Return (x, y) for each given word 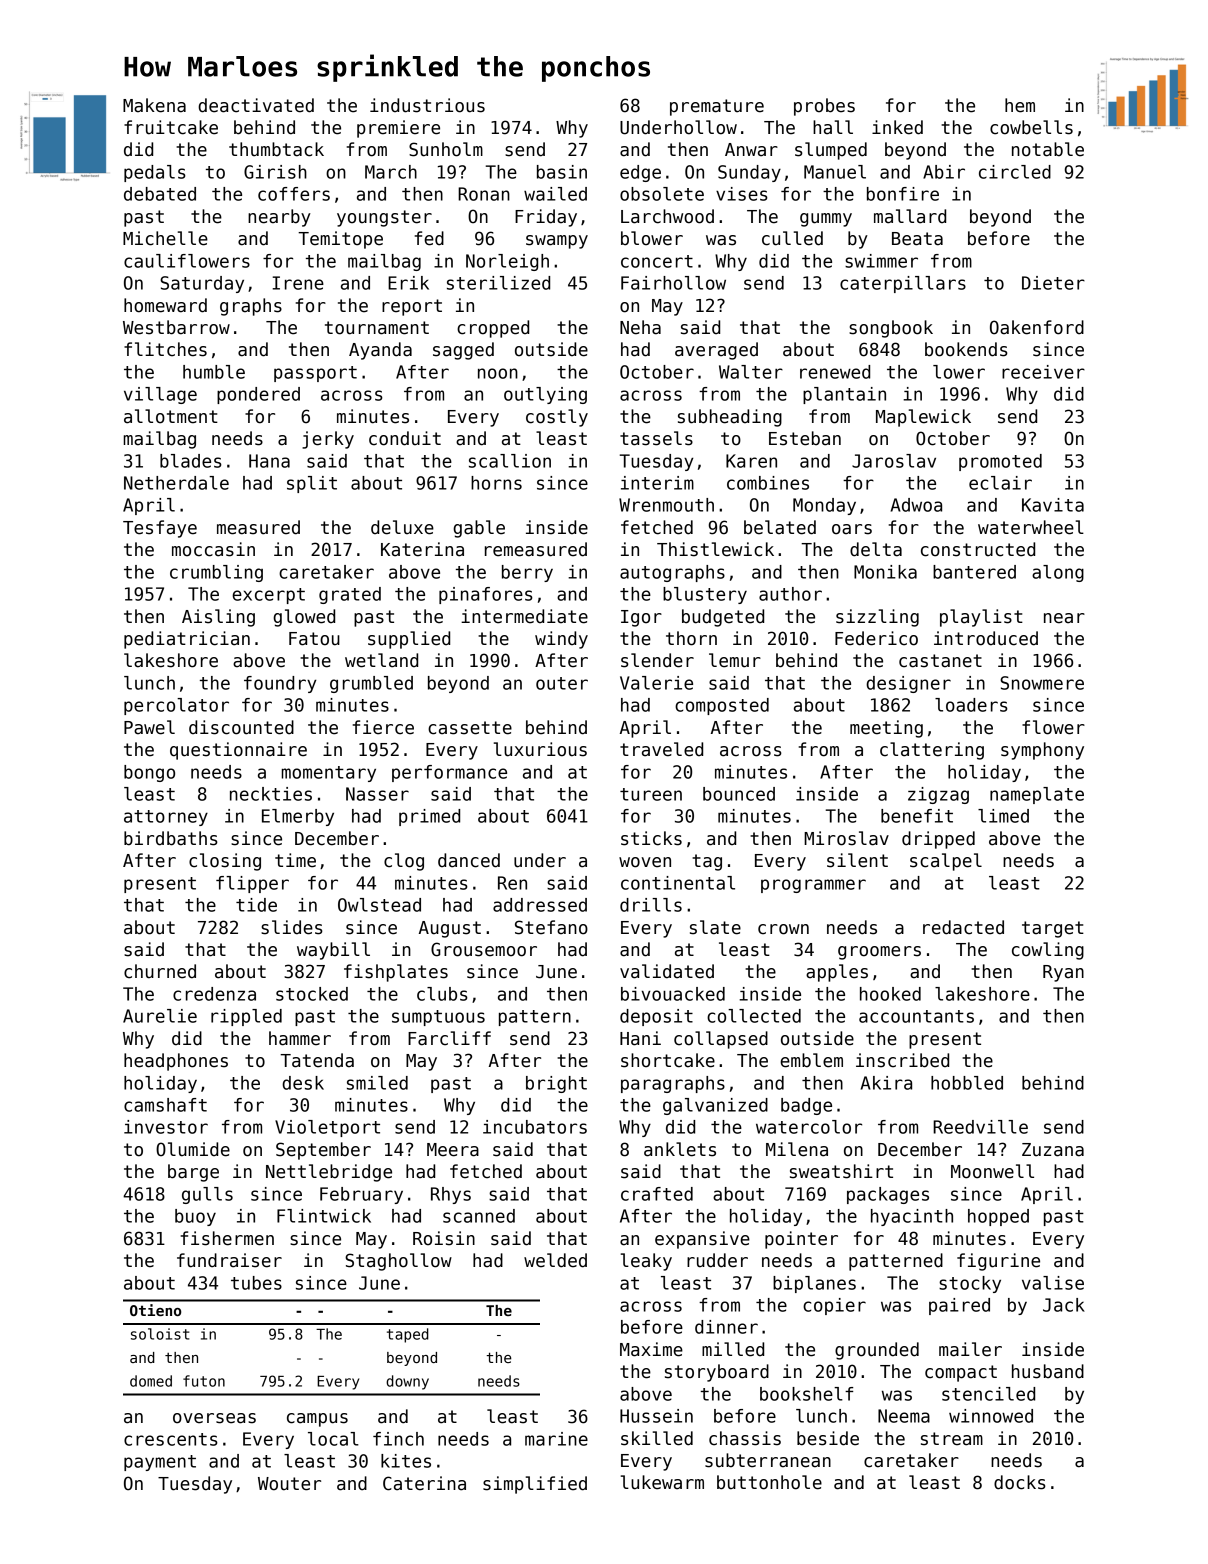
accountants (916, 1016)
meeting (886, 729)
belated (780, 527)
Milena (797, 1149)
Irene (298, 283)
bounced (739, 794)
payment (160, 1463)
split (312, 484)
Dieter (1053, 283)
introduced (986, 638)
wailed (555, 194)
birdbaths (171, 838)
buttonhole (769, 1482)
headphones (176, 1062)
